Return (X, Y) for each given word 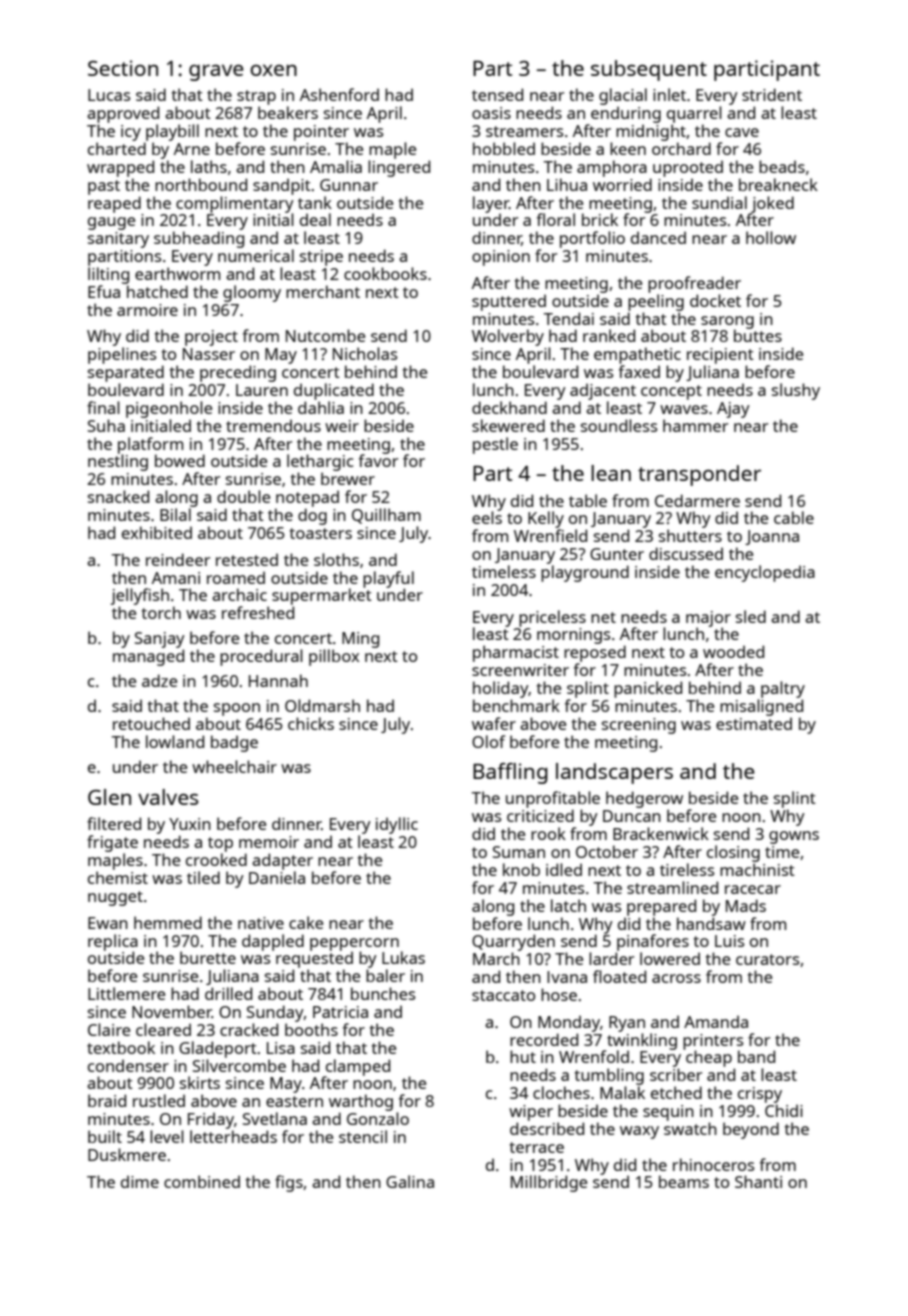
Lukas (403, 957)
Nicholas (365, 353)
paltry (783, 689)
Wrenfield (550, 535)
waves (684, 409)
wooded (733, 651)
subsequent (649, 70)
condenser (128, 1065)
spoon (237, 709)
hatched (157, 291)
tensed (497, 94)
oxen (273, 70)
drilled (228, 993)
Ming (360, 640)
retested (247, 559)
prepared (661, 907)
